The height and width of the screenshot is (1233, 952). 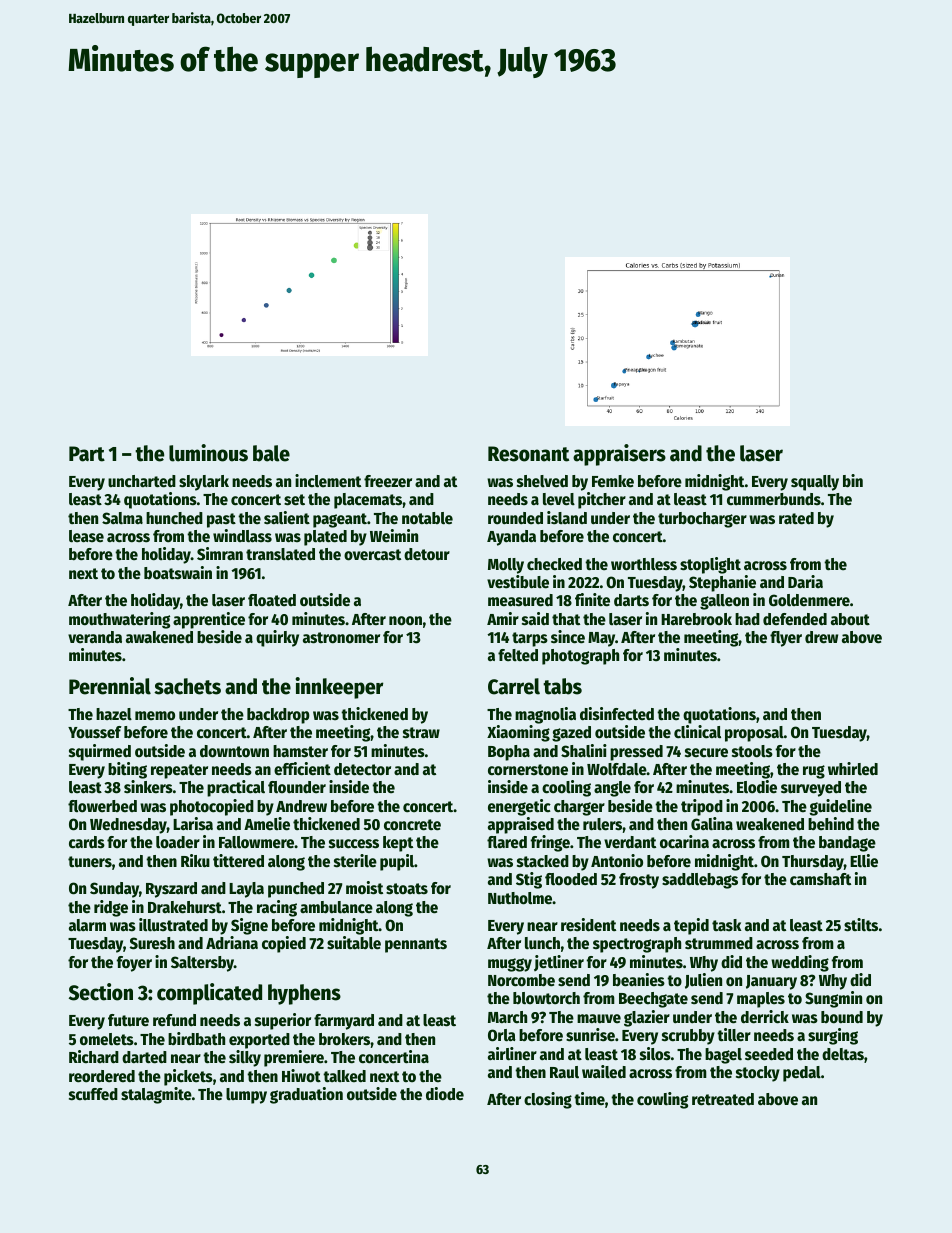 What do you see at coordinates (188, 1077) in the screenshot?
I see `pickets` at bounding box center [188, 1077].
